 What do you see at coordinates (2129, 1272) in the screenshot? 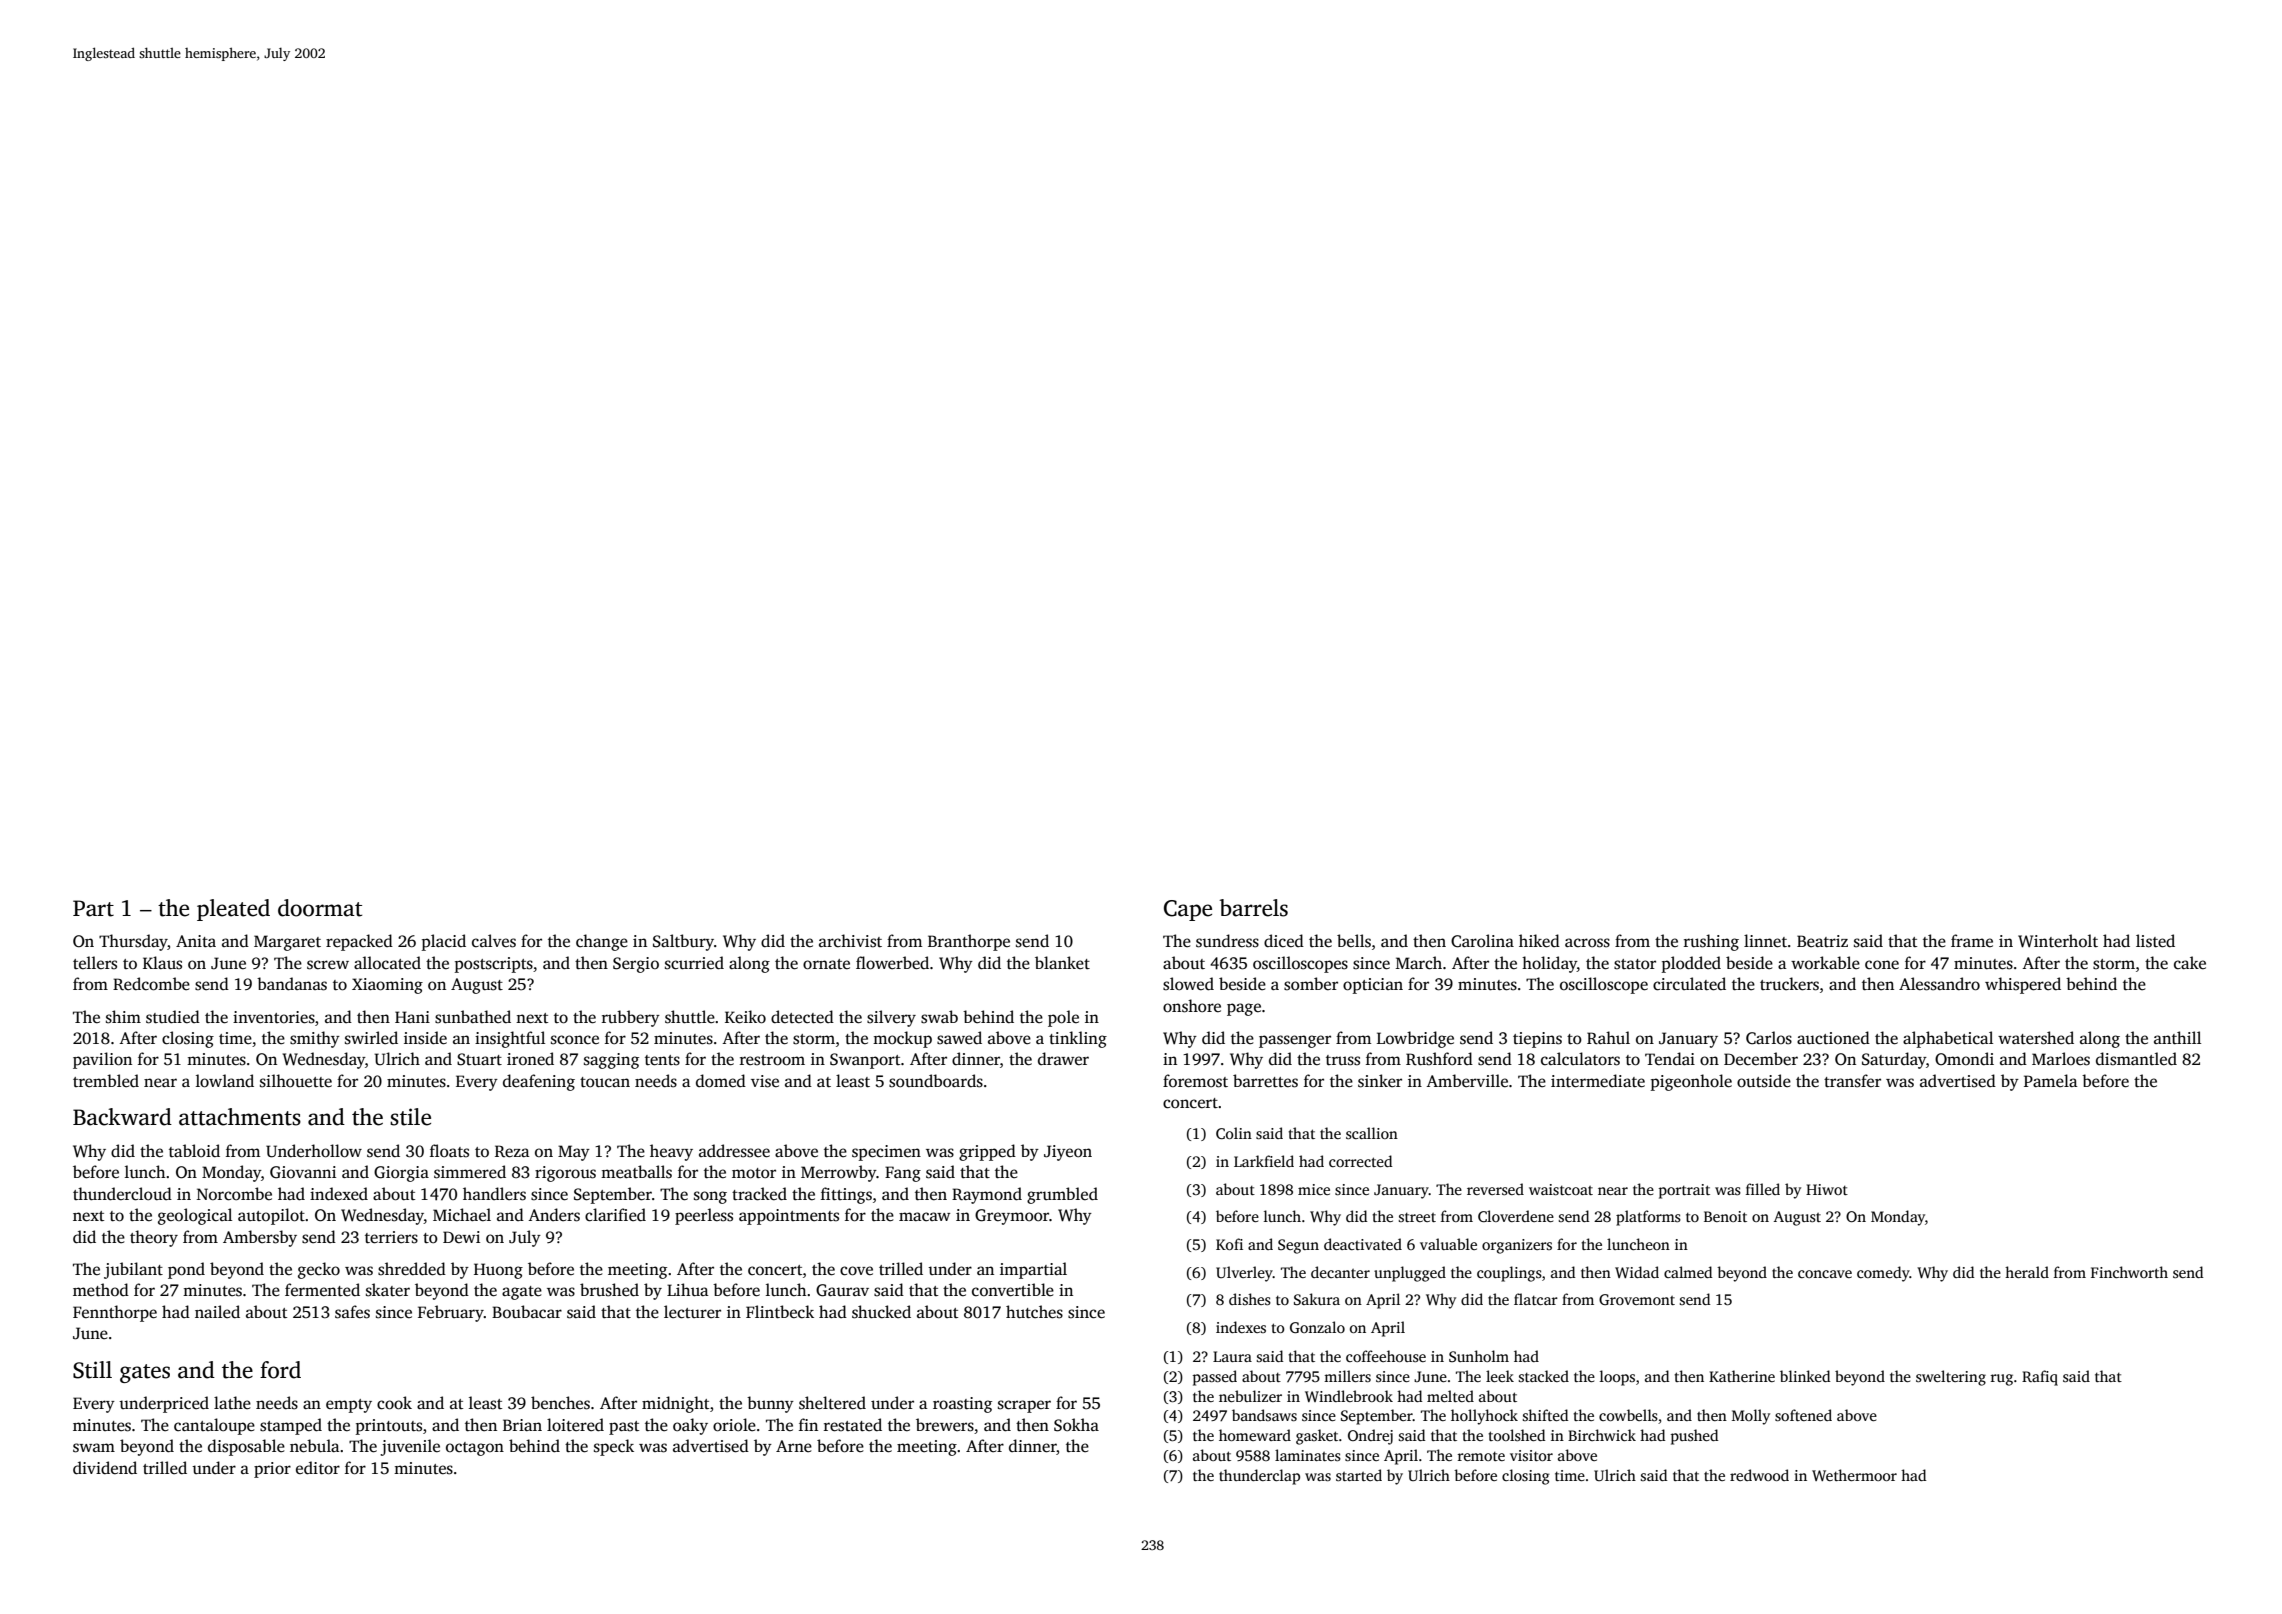
I see `Finchworth` at bounding box center [2129, 1272].
